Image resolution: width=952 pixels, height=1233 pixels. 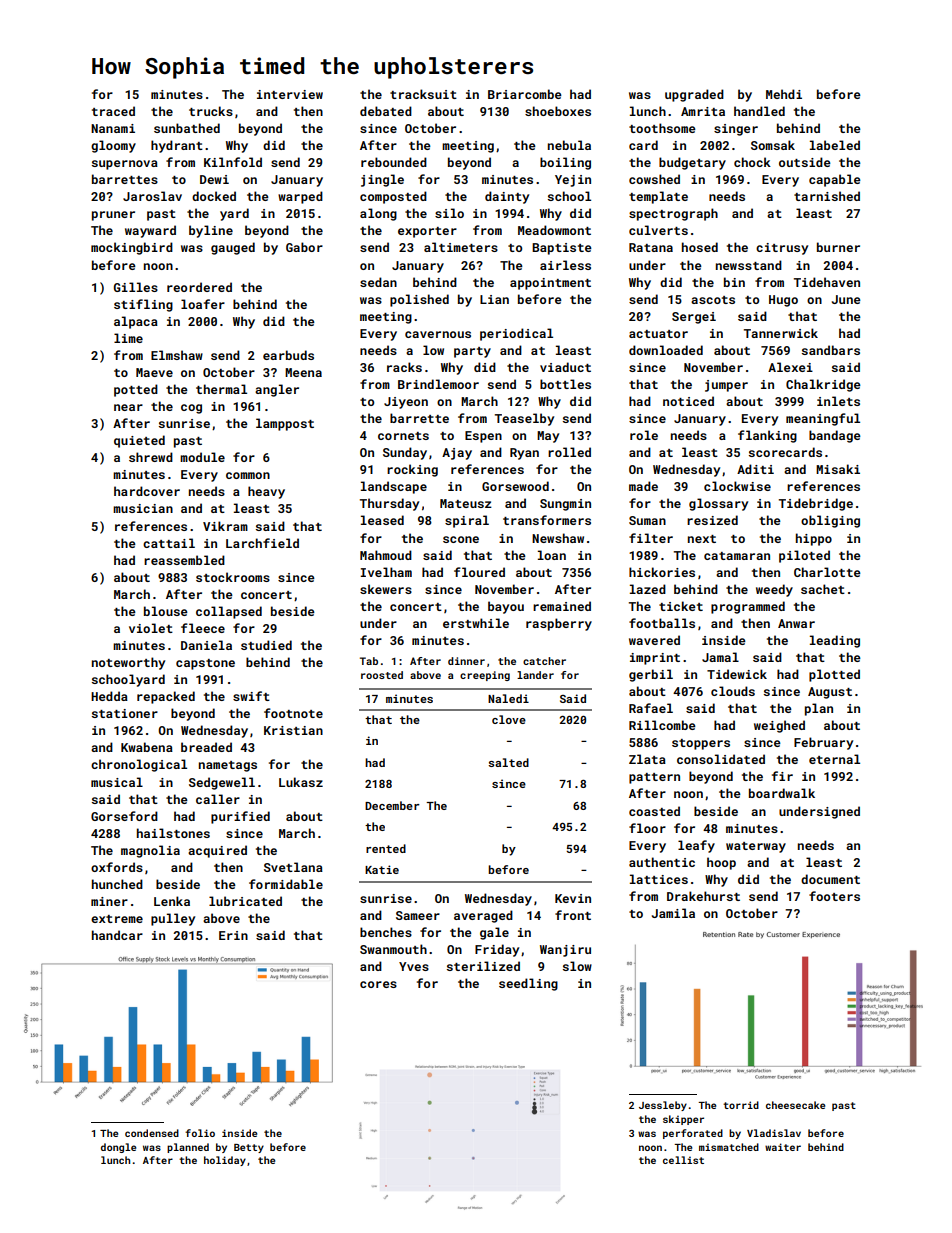 I want to click on Mehdi, so click(x=784, y=94).
